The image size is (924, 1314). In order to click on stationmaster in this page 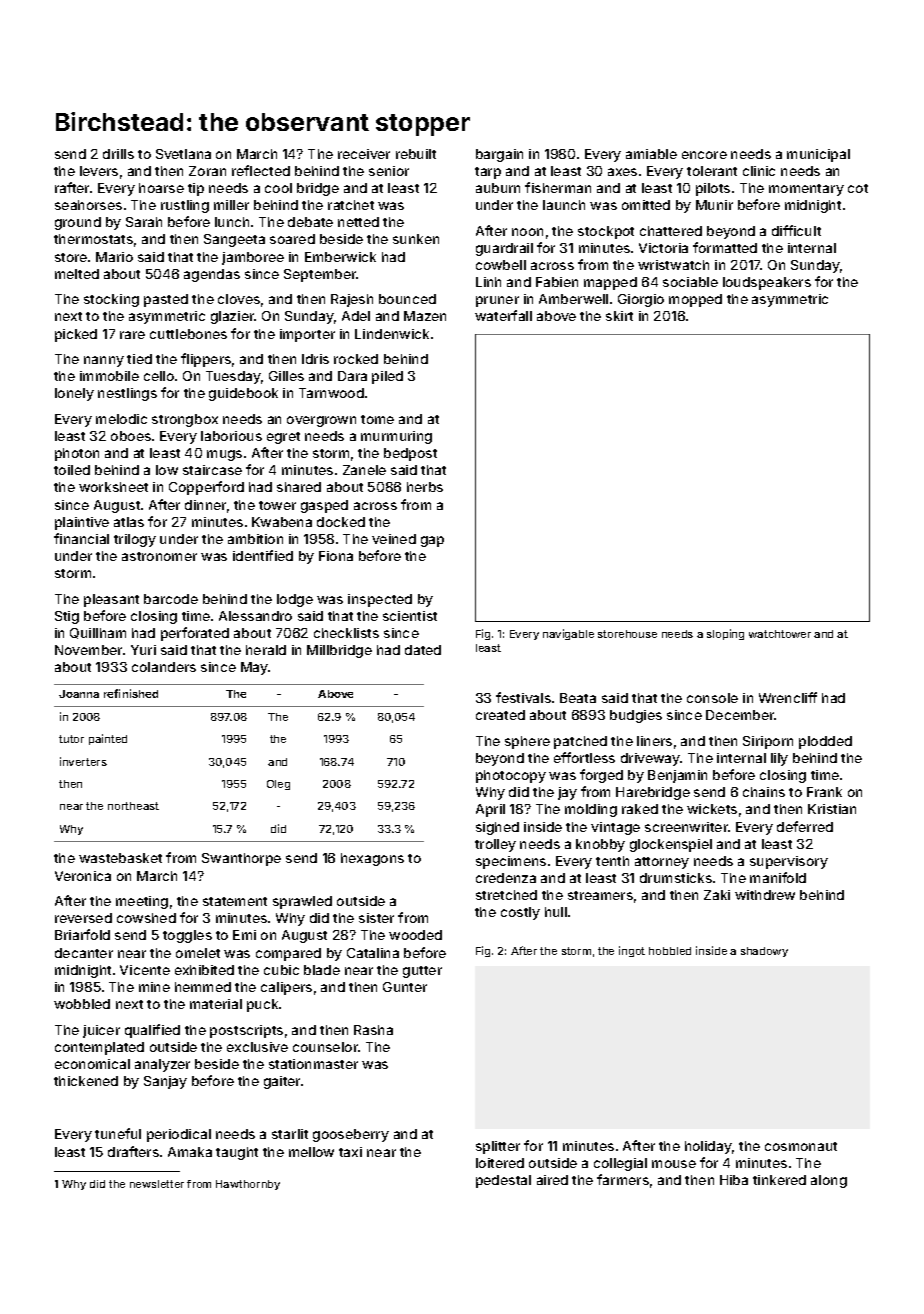, I will do `click(313, 1064)`.
